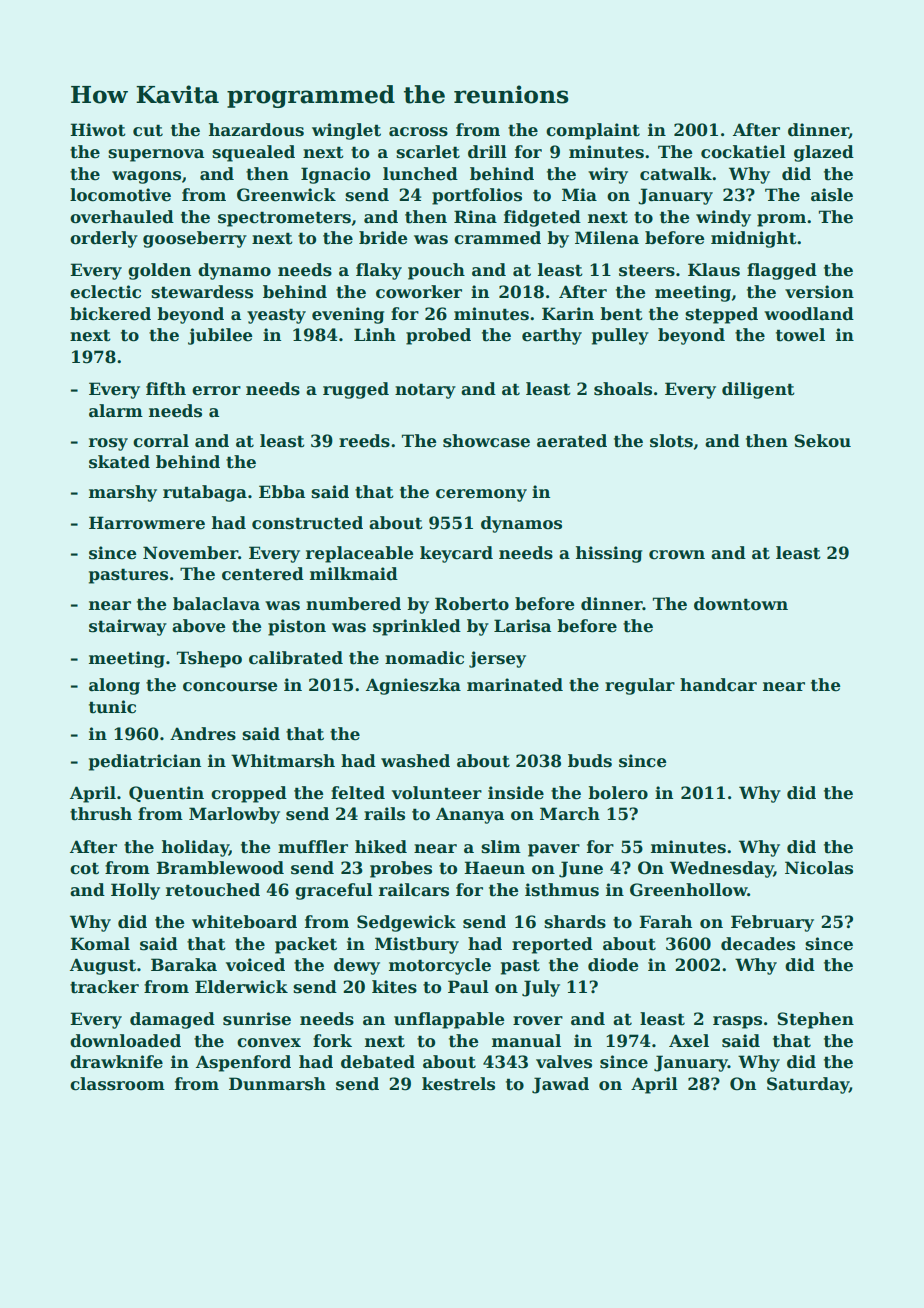 The image size is (924, 1308). What do you see at coordinates (353, 604) in the image?
I see `numbered` at bounding box center [353, 604].
